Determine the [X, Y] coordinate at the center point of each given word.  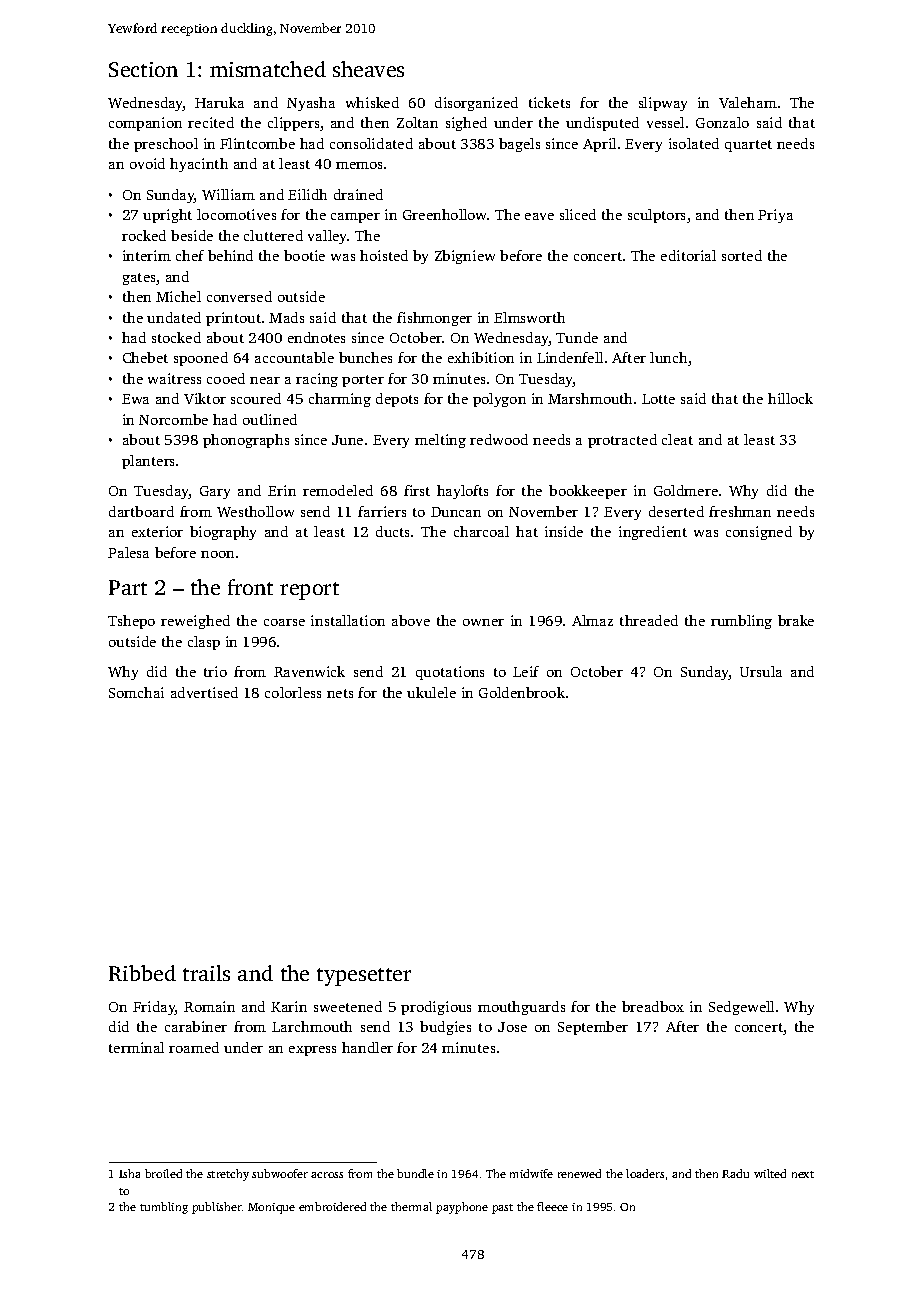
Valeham [748, 102]
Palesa [128, 552]
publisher [217, 1208]
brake [796, 620]
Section [143, 69]
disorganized [476, 104]
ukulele [431, 692]
